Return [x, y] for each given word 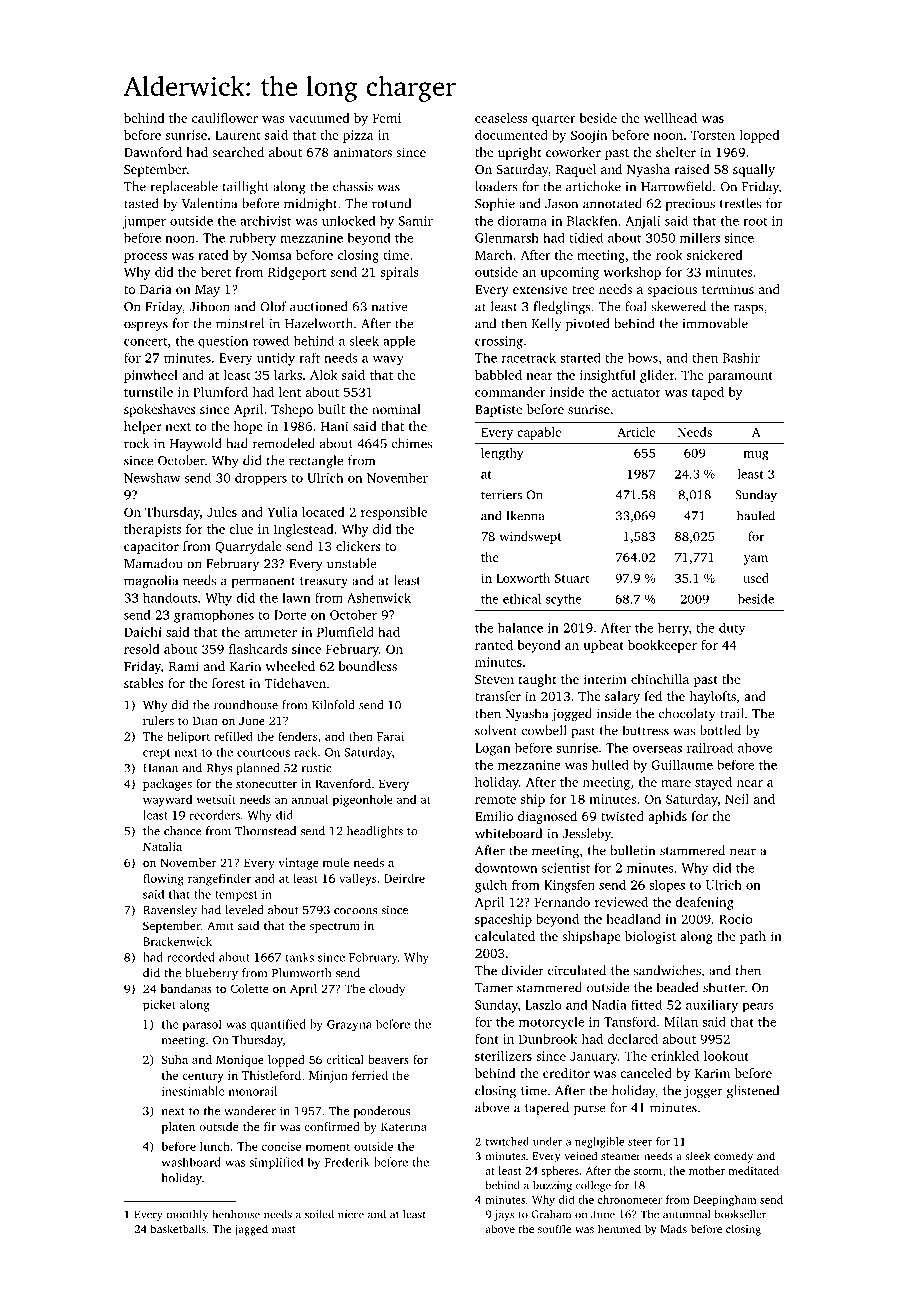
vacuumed [319, 118]
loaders [496, 186]
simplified [276, 1163]
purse [590, 1110]
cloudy [387, 990]
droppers [261, 478]
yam [756, 560]
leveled [244, 910]
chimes [411, 443]
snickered [715, 255]
